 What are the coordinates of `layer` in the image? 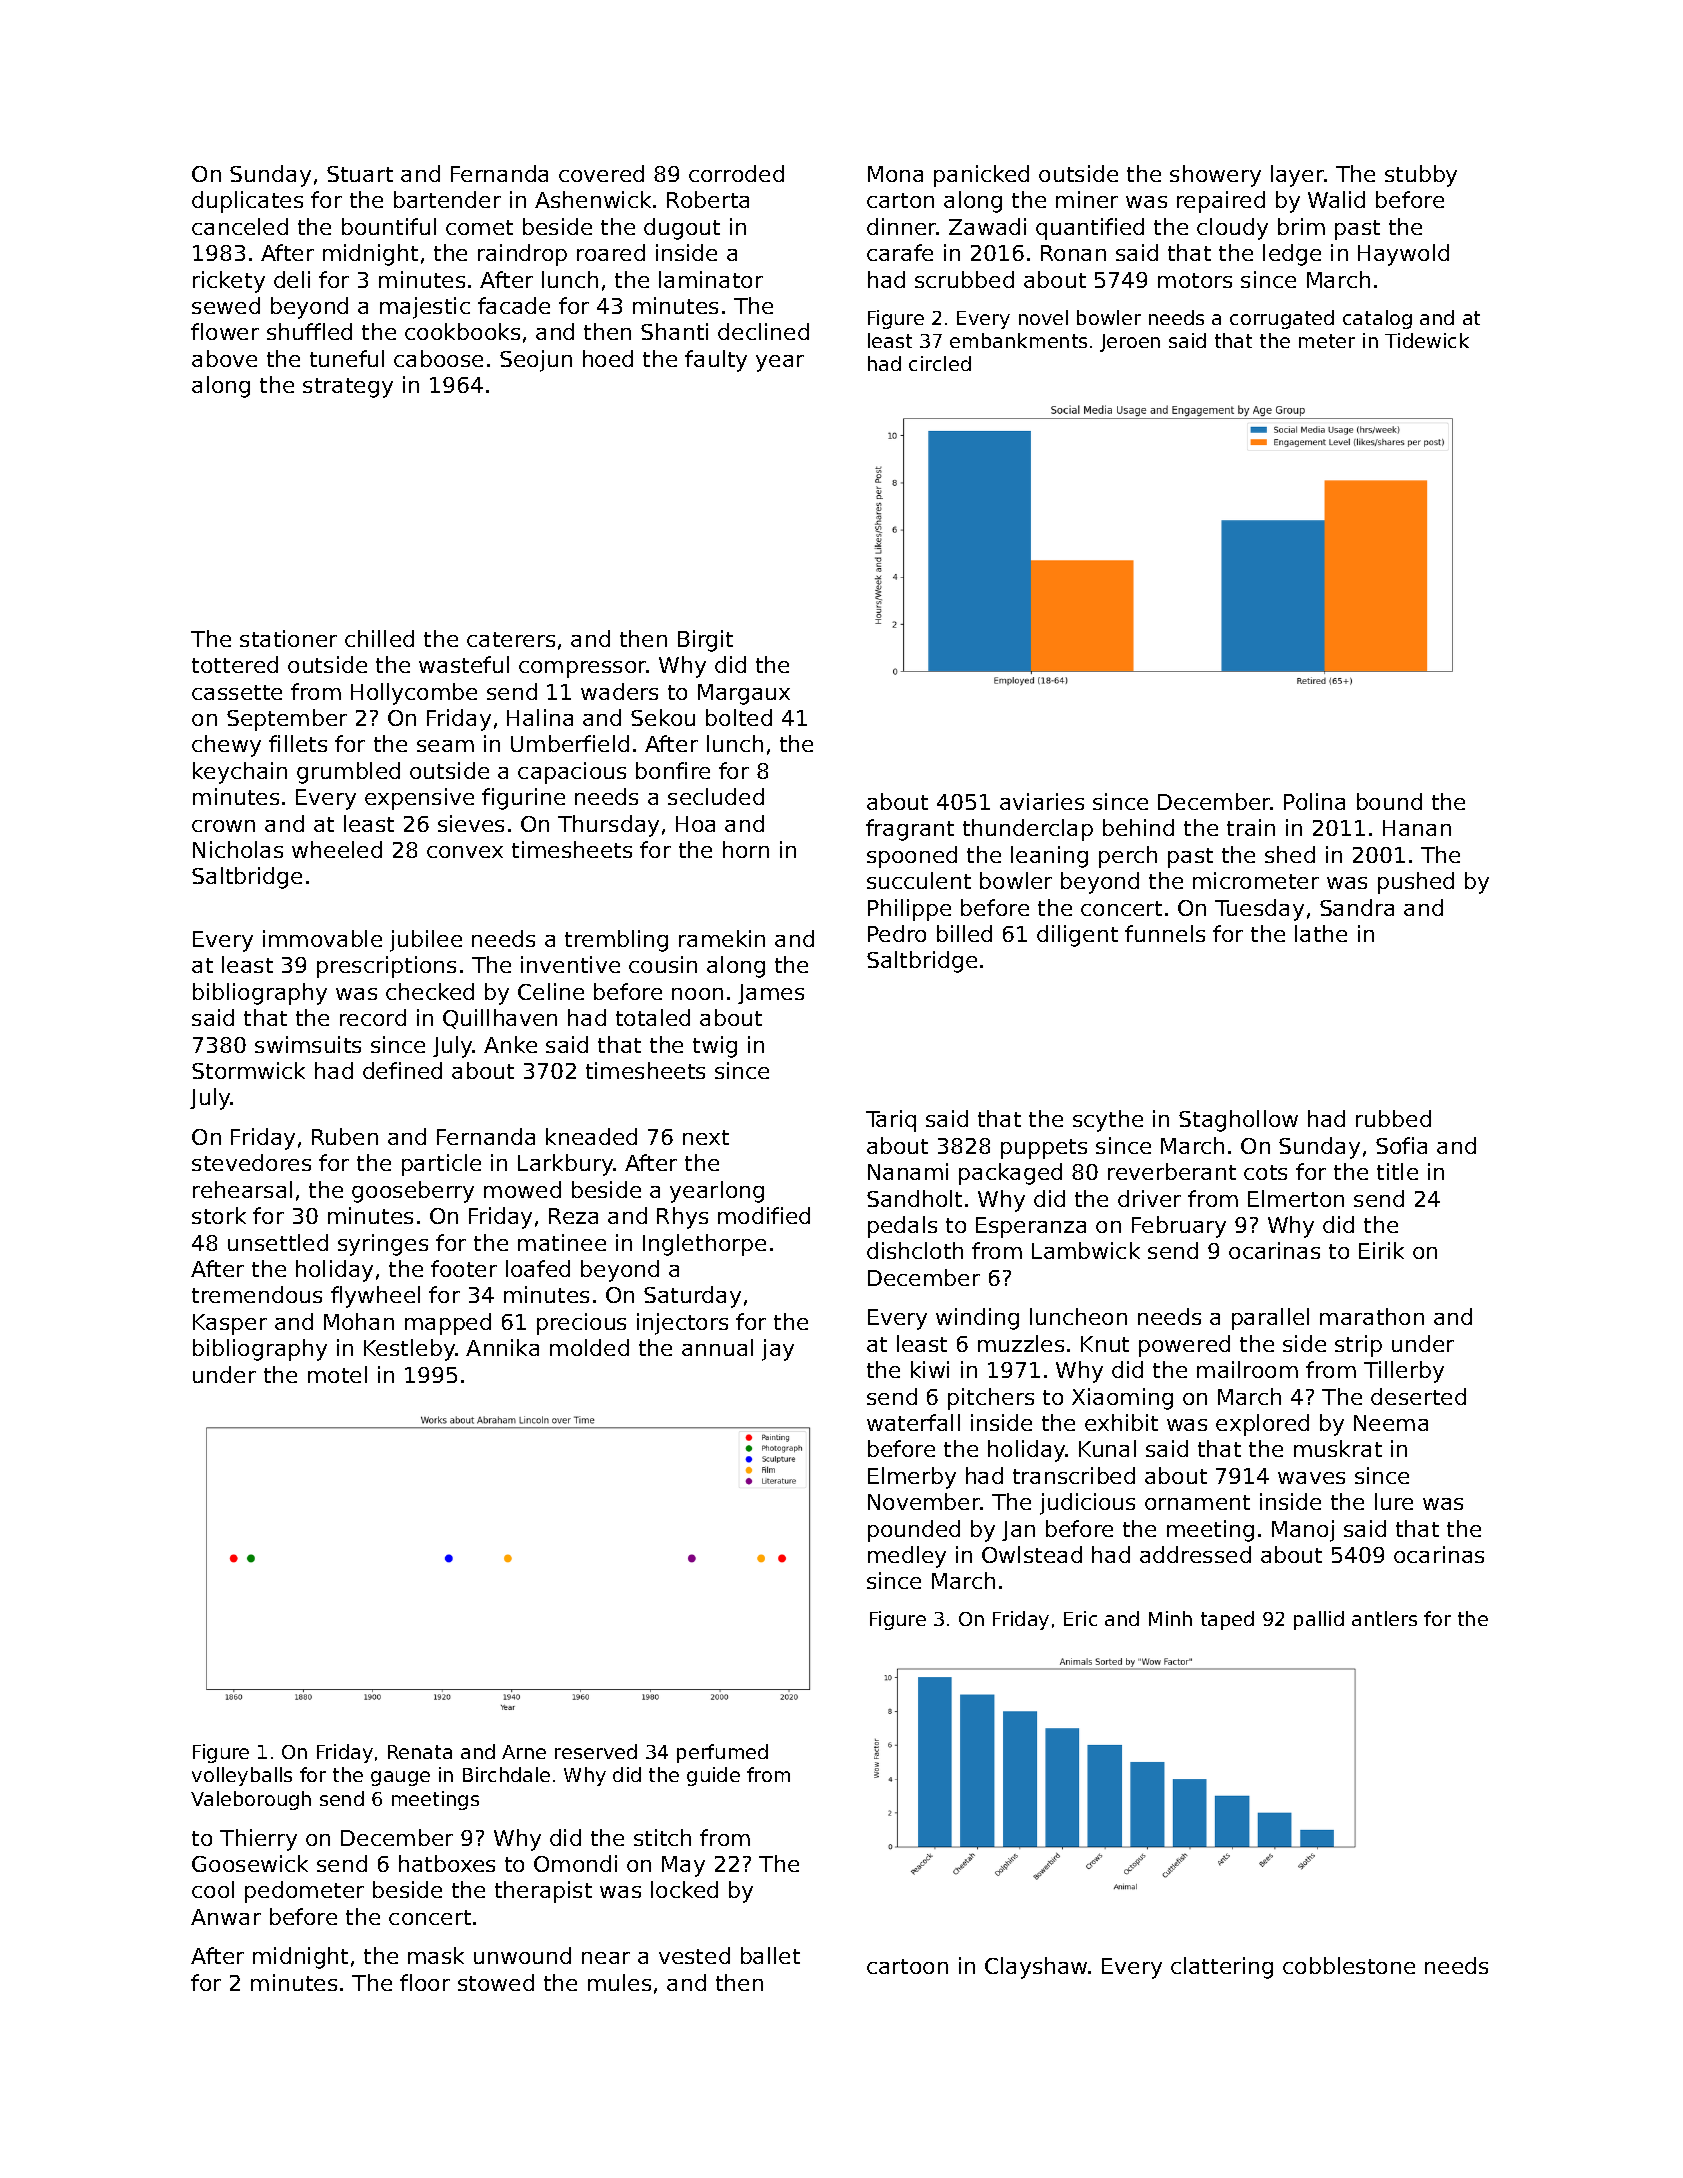 It's located at (1297, 176).
